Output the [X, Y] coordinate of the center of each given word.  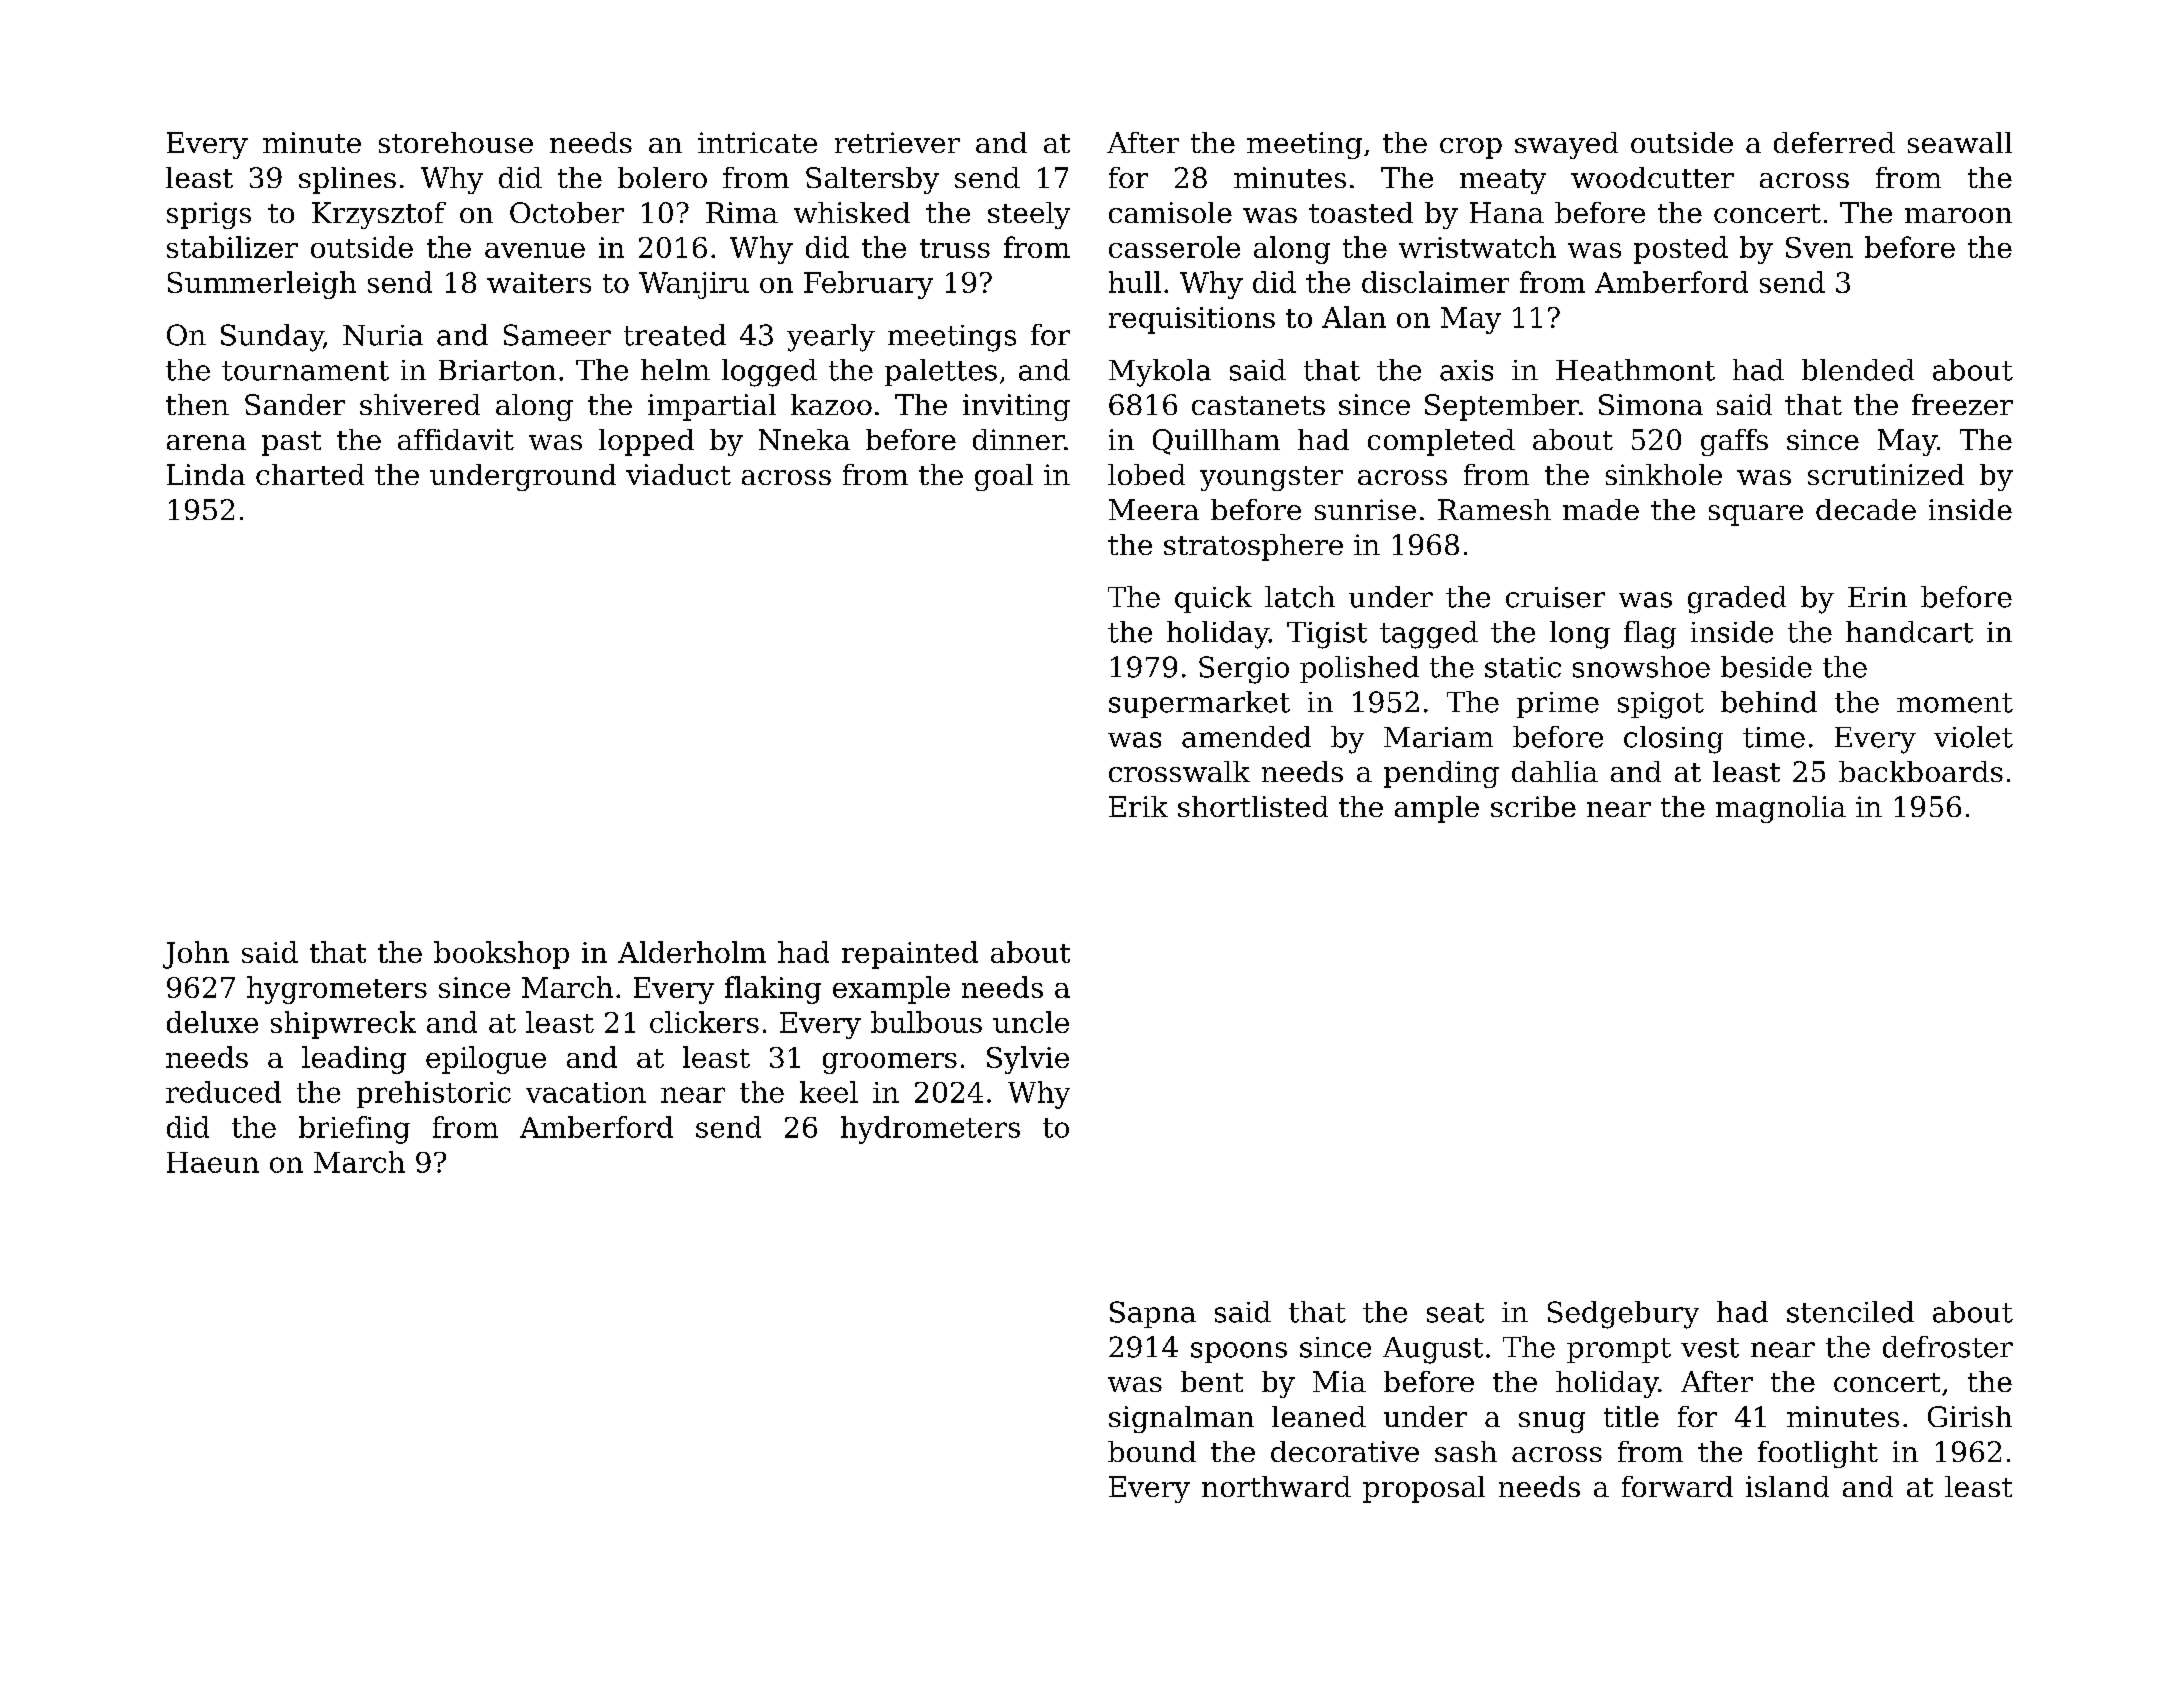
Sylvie [1028, 1060]
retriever [897, 142]
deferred [1834, 142]
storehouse [456, 142]
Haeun [213, 1162]
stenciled [1850, 1312]
